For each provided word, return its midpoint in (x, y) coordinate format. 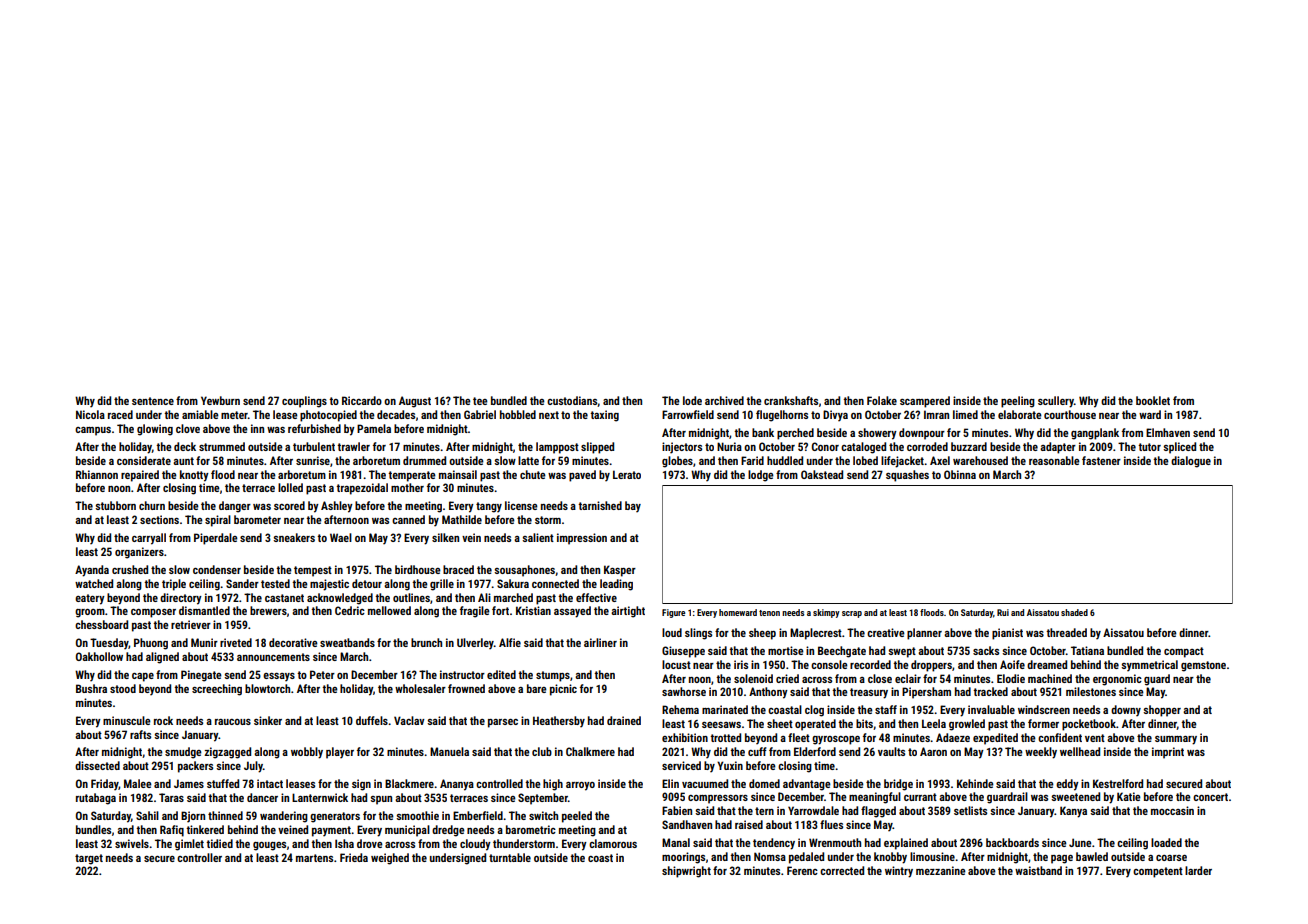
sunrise (313, 460)
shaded (1074, 612)
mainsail (458, 474)
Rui (1003, 612)
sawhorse (684, 691)
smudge (183, 753)
